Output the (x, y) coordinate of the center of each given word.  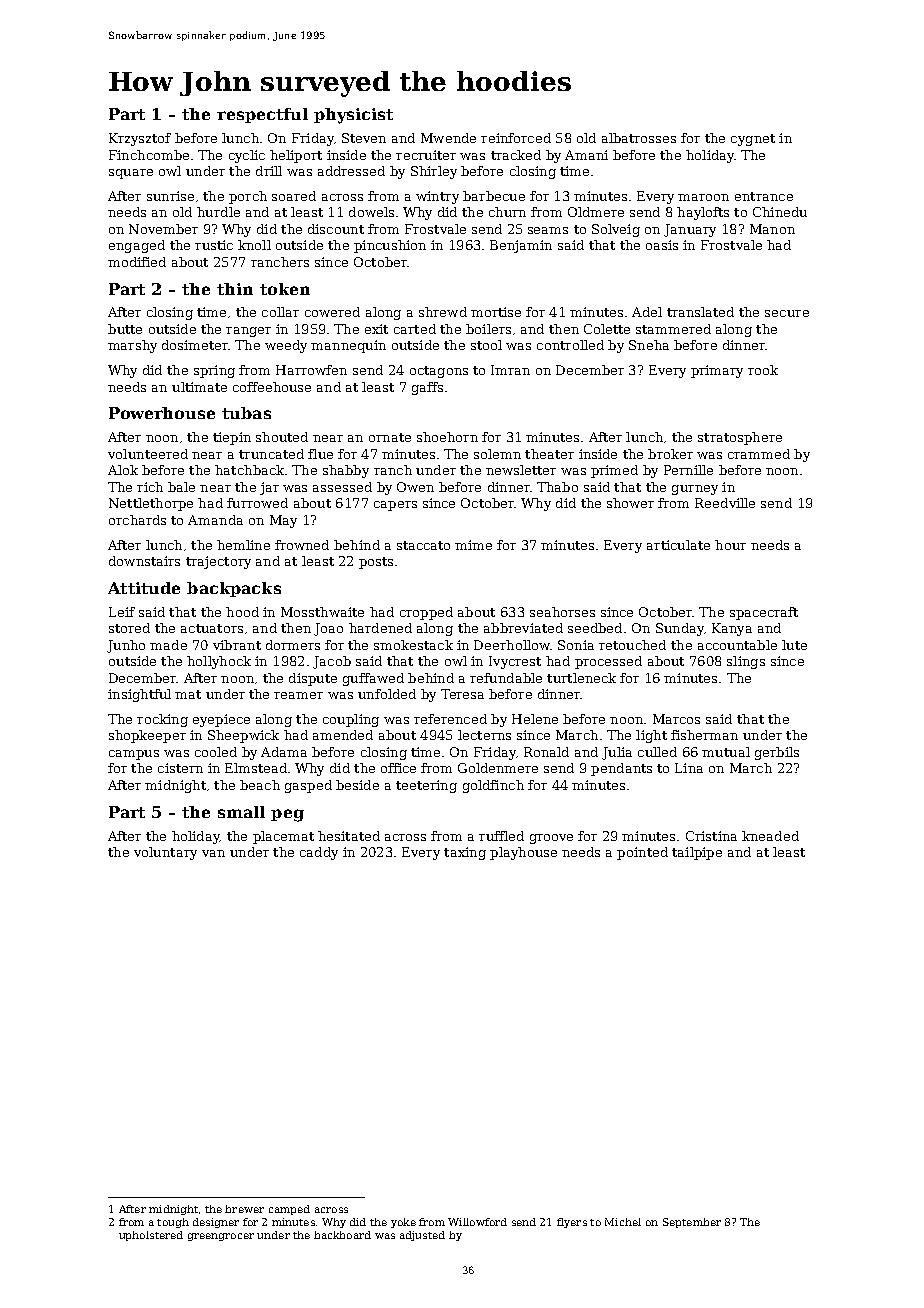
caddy (319, 853)
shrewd (443, 312)
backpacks (234, 589)
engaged (137, 246)
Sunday (680, 629)
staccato (423, 545)
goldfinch (493, 786)
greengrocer (221, 1237)
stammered (673, 329)
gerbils (777, 753)
